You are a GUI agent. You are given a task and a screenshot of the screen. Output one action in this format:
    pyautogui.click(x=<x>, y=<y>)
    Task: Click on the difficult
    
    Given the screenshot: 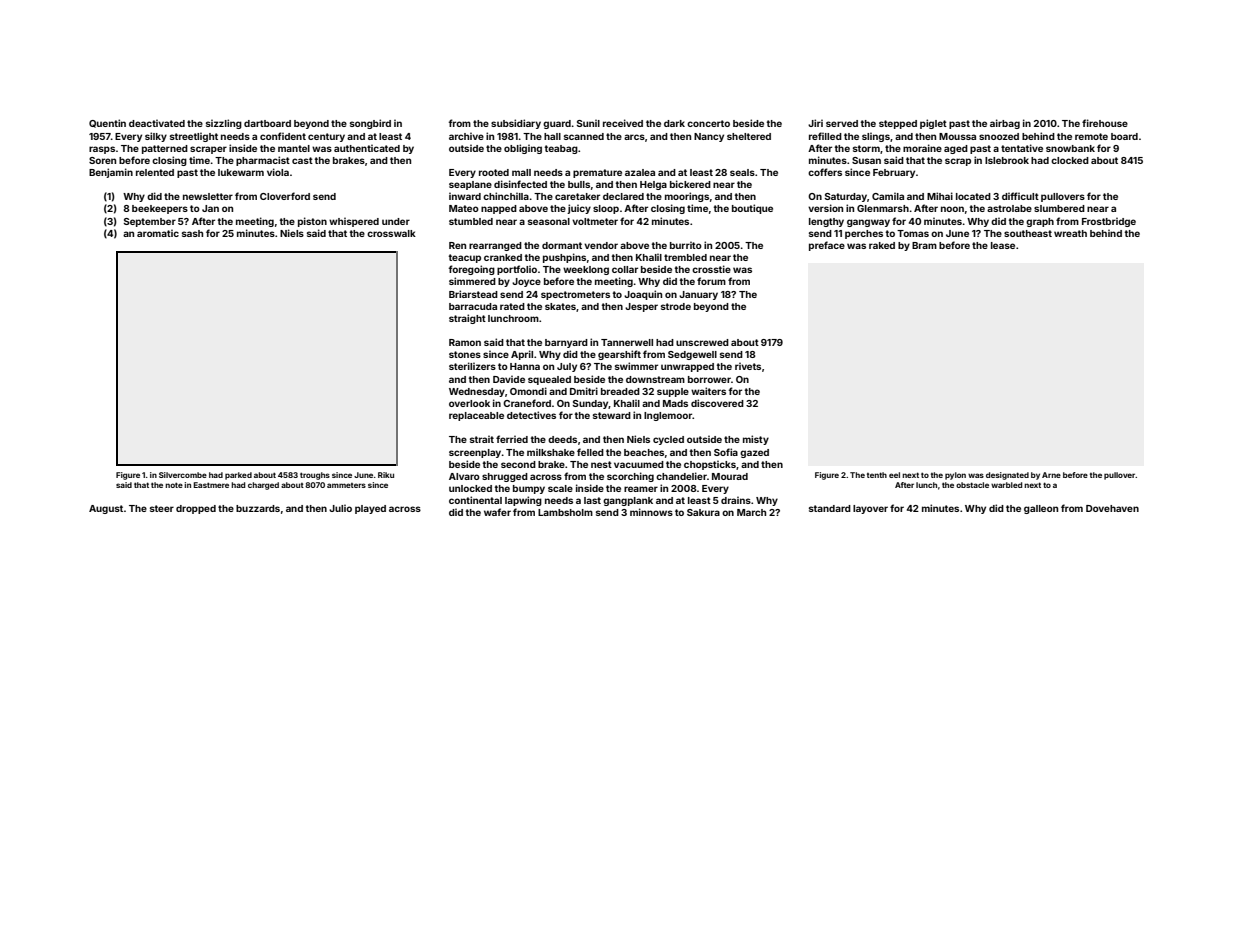 What is the action you would take?
    pyautogui.click(x=1020, y=196)
